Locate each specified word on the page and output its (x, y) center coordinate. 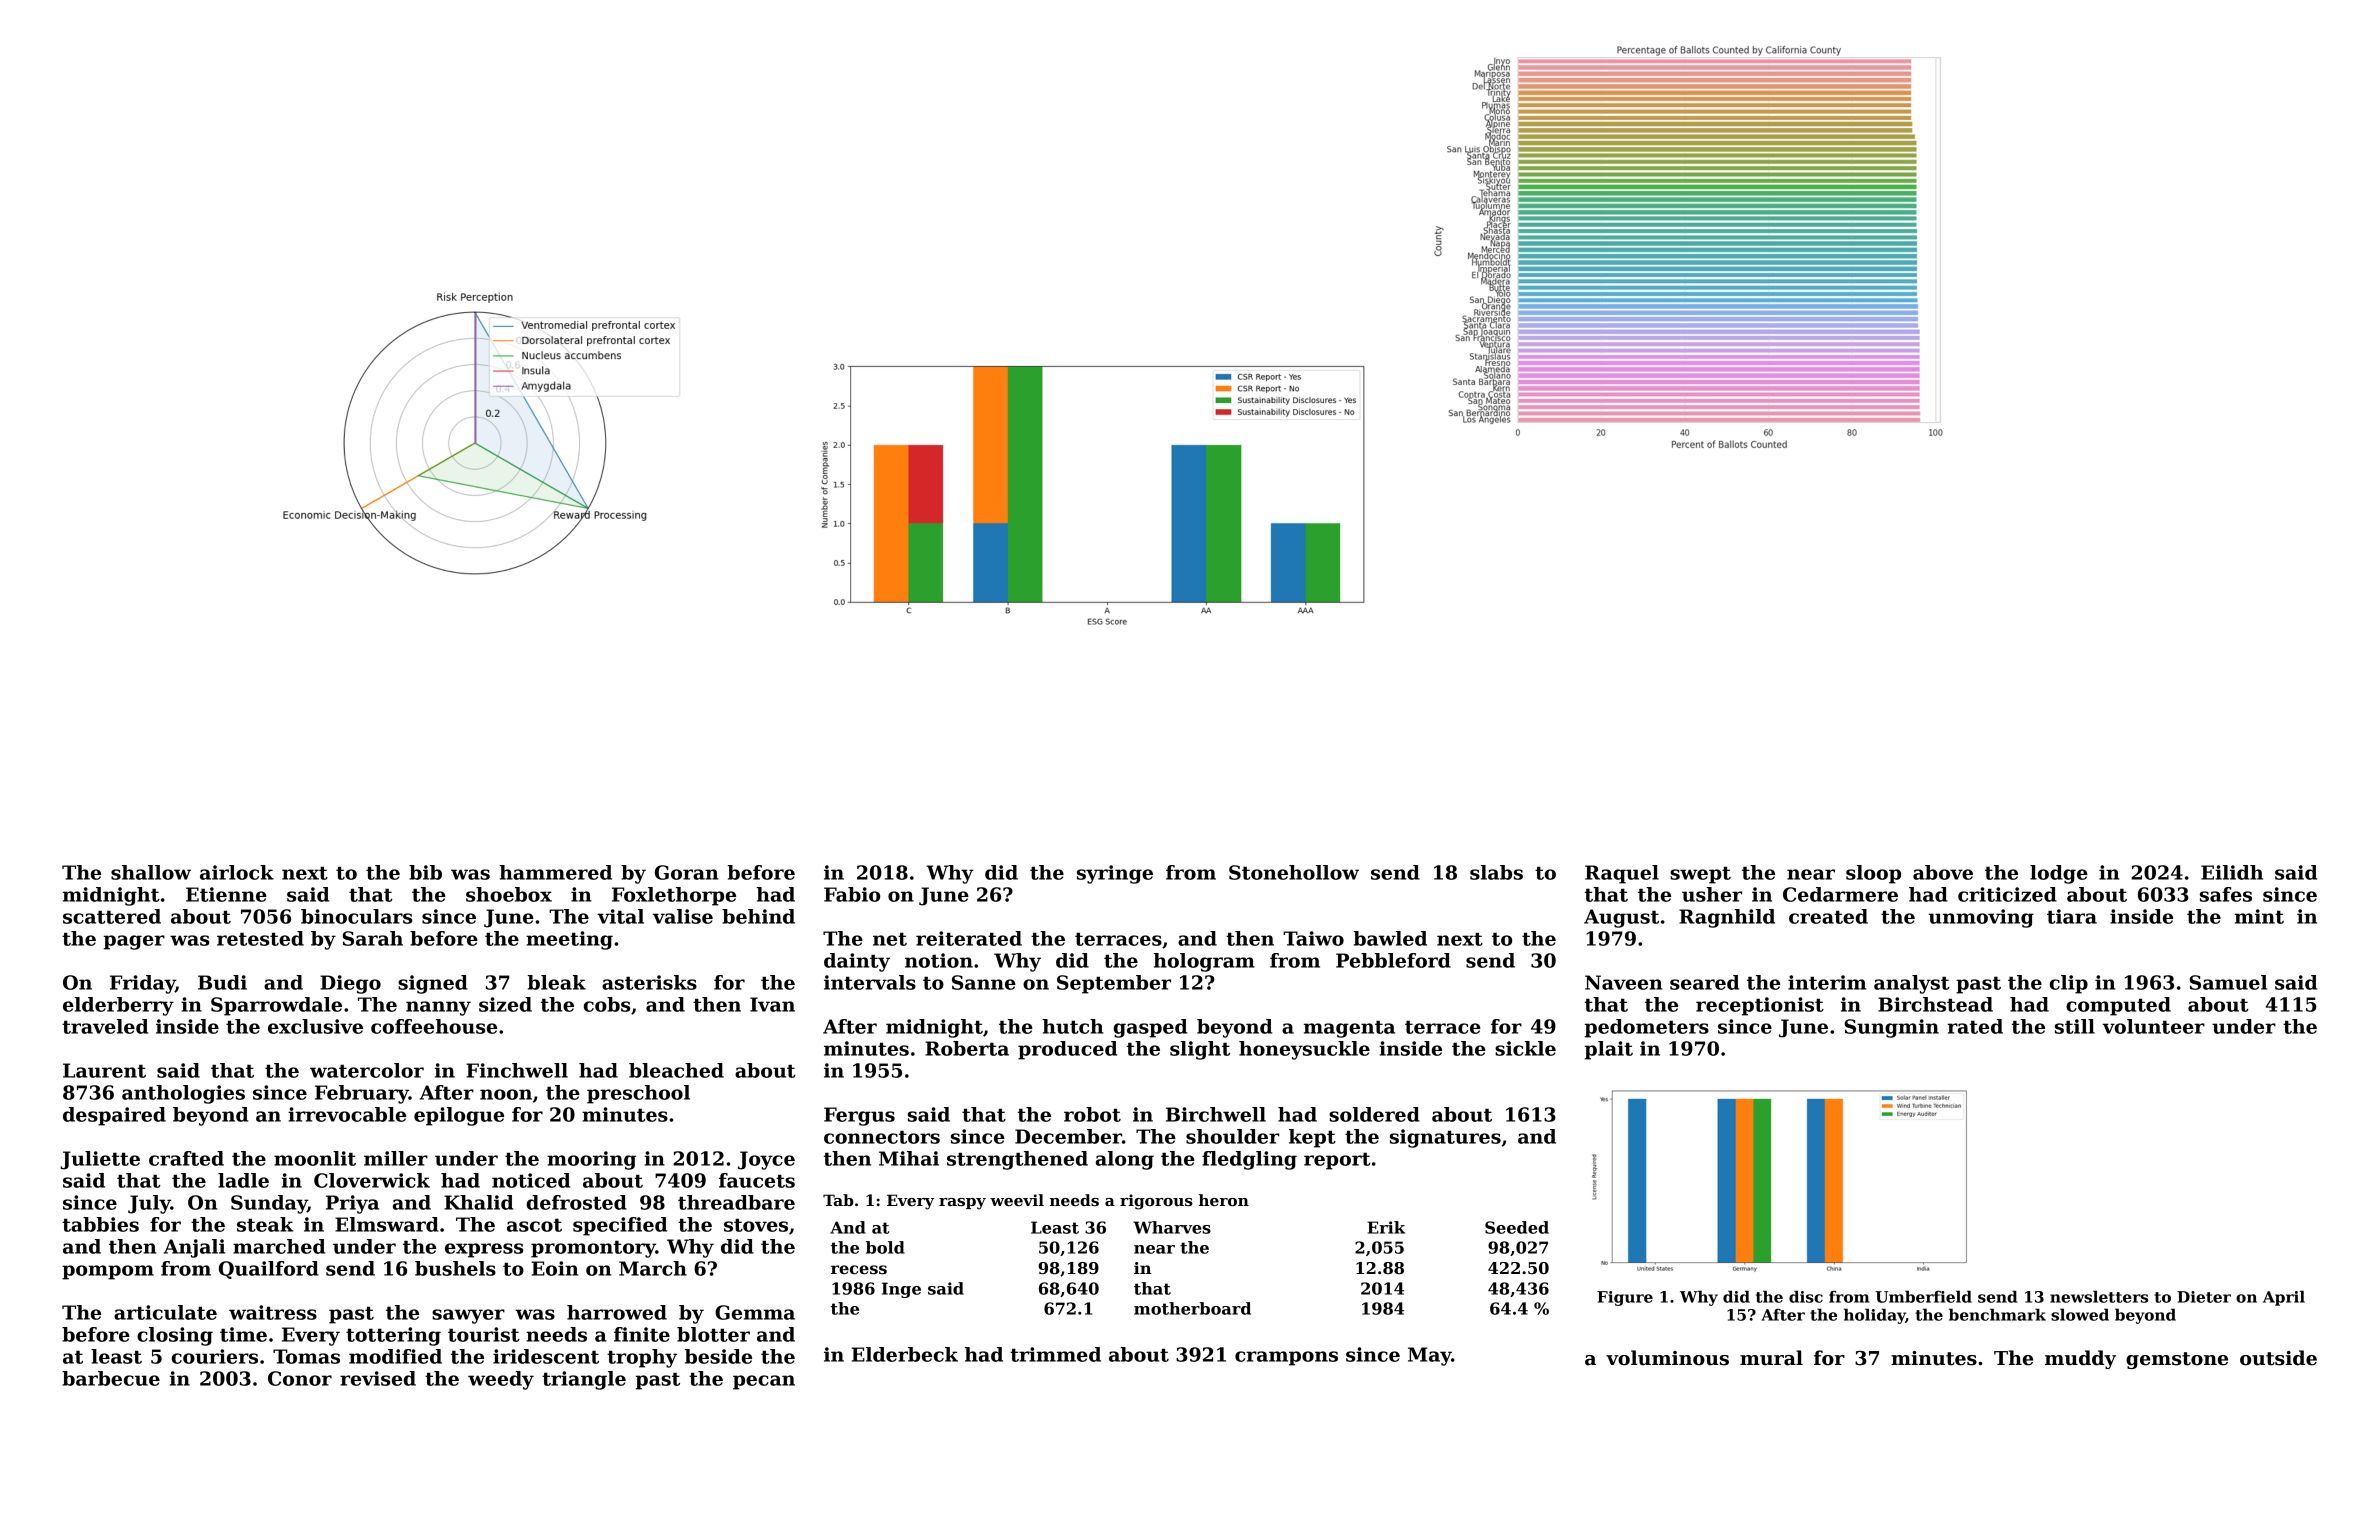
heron (1224, 1200)
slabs (1496, 872)
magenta (1349, 1029)
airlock (237, 872)
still (2075, 1026)
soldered (1374, 1114)
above (1943, 872)
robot (1092, 1114)
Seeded (1517, 1227)
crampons (1286, 1358)
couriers (215, 1356)
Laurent (104, 1070)
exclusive (315, 1026)
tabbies (100, 1224)
